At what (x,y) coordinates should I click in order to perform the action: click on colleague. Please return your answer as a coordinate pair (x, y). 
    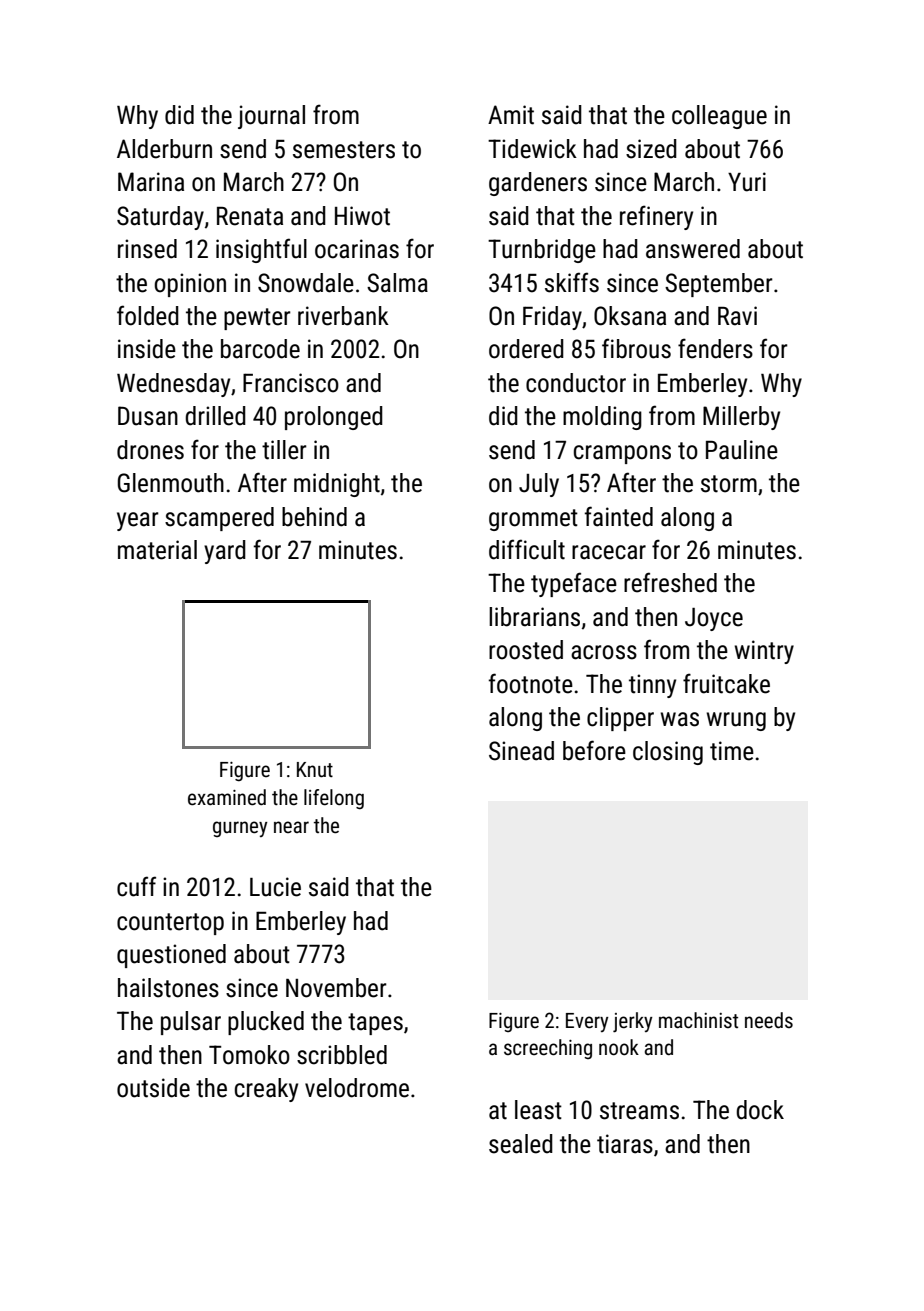
    Looking at the image, I should click on (719, 117).
